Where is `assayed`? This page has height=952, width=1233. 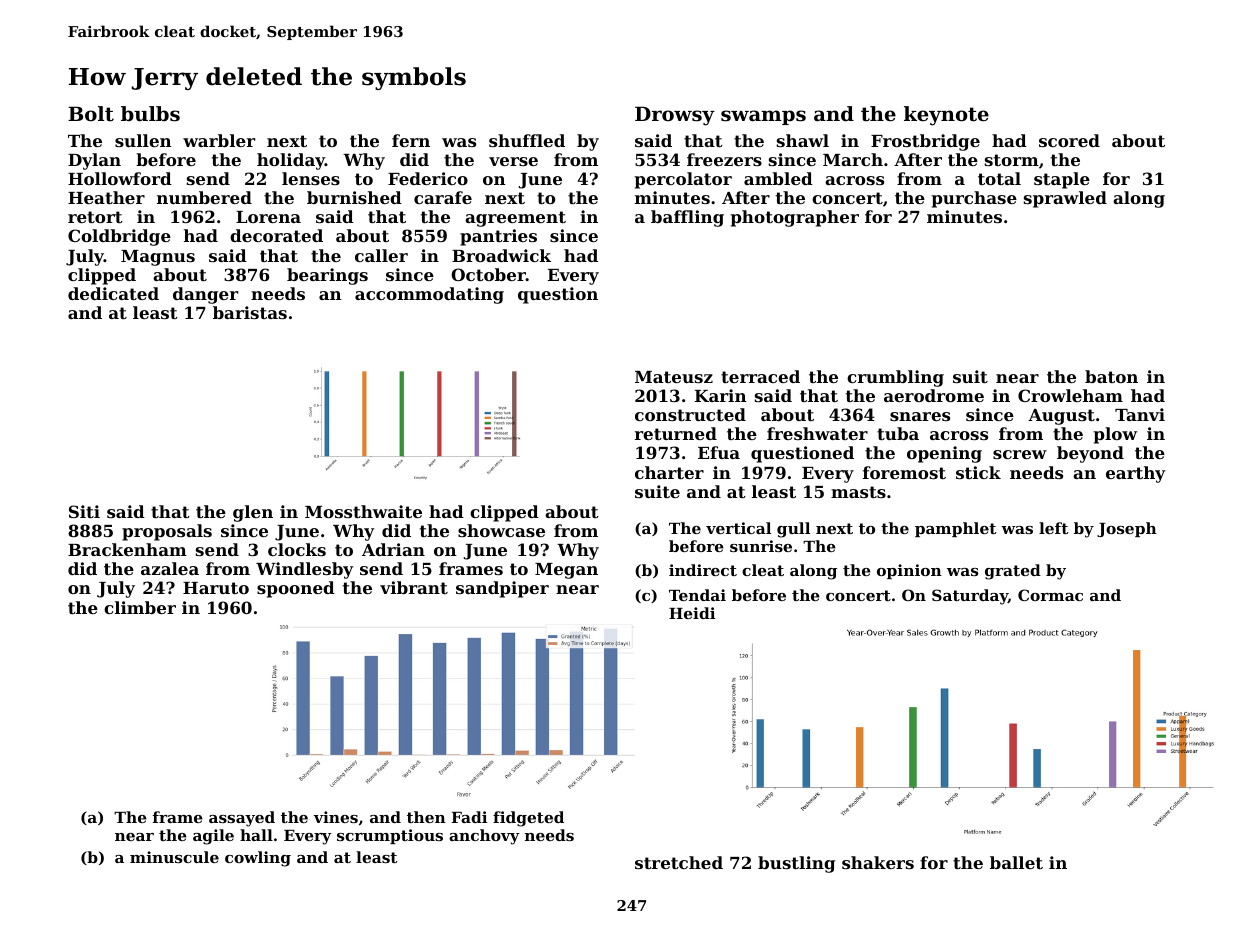 assayed is located at coordinates (242, 819).
